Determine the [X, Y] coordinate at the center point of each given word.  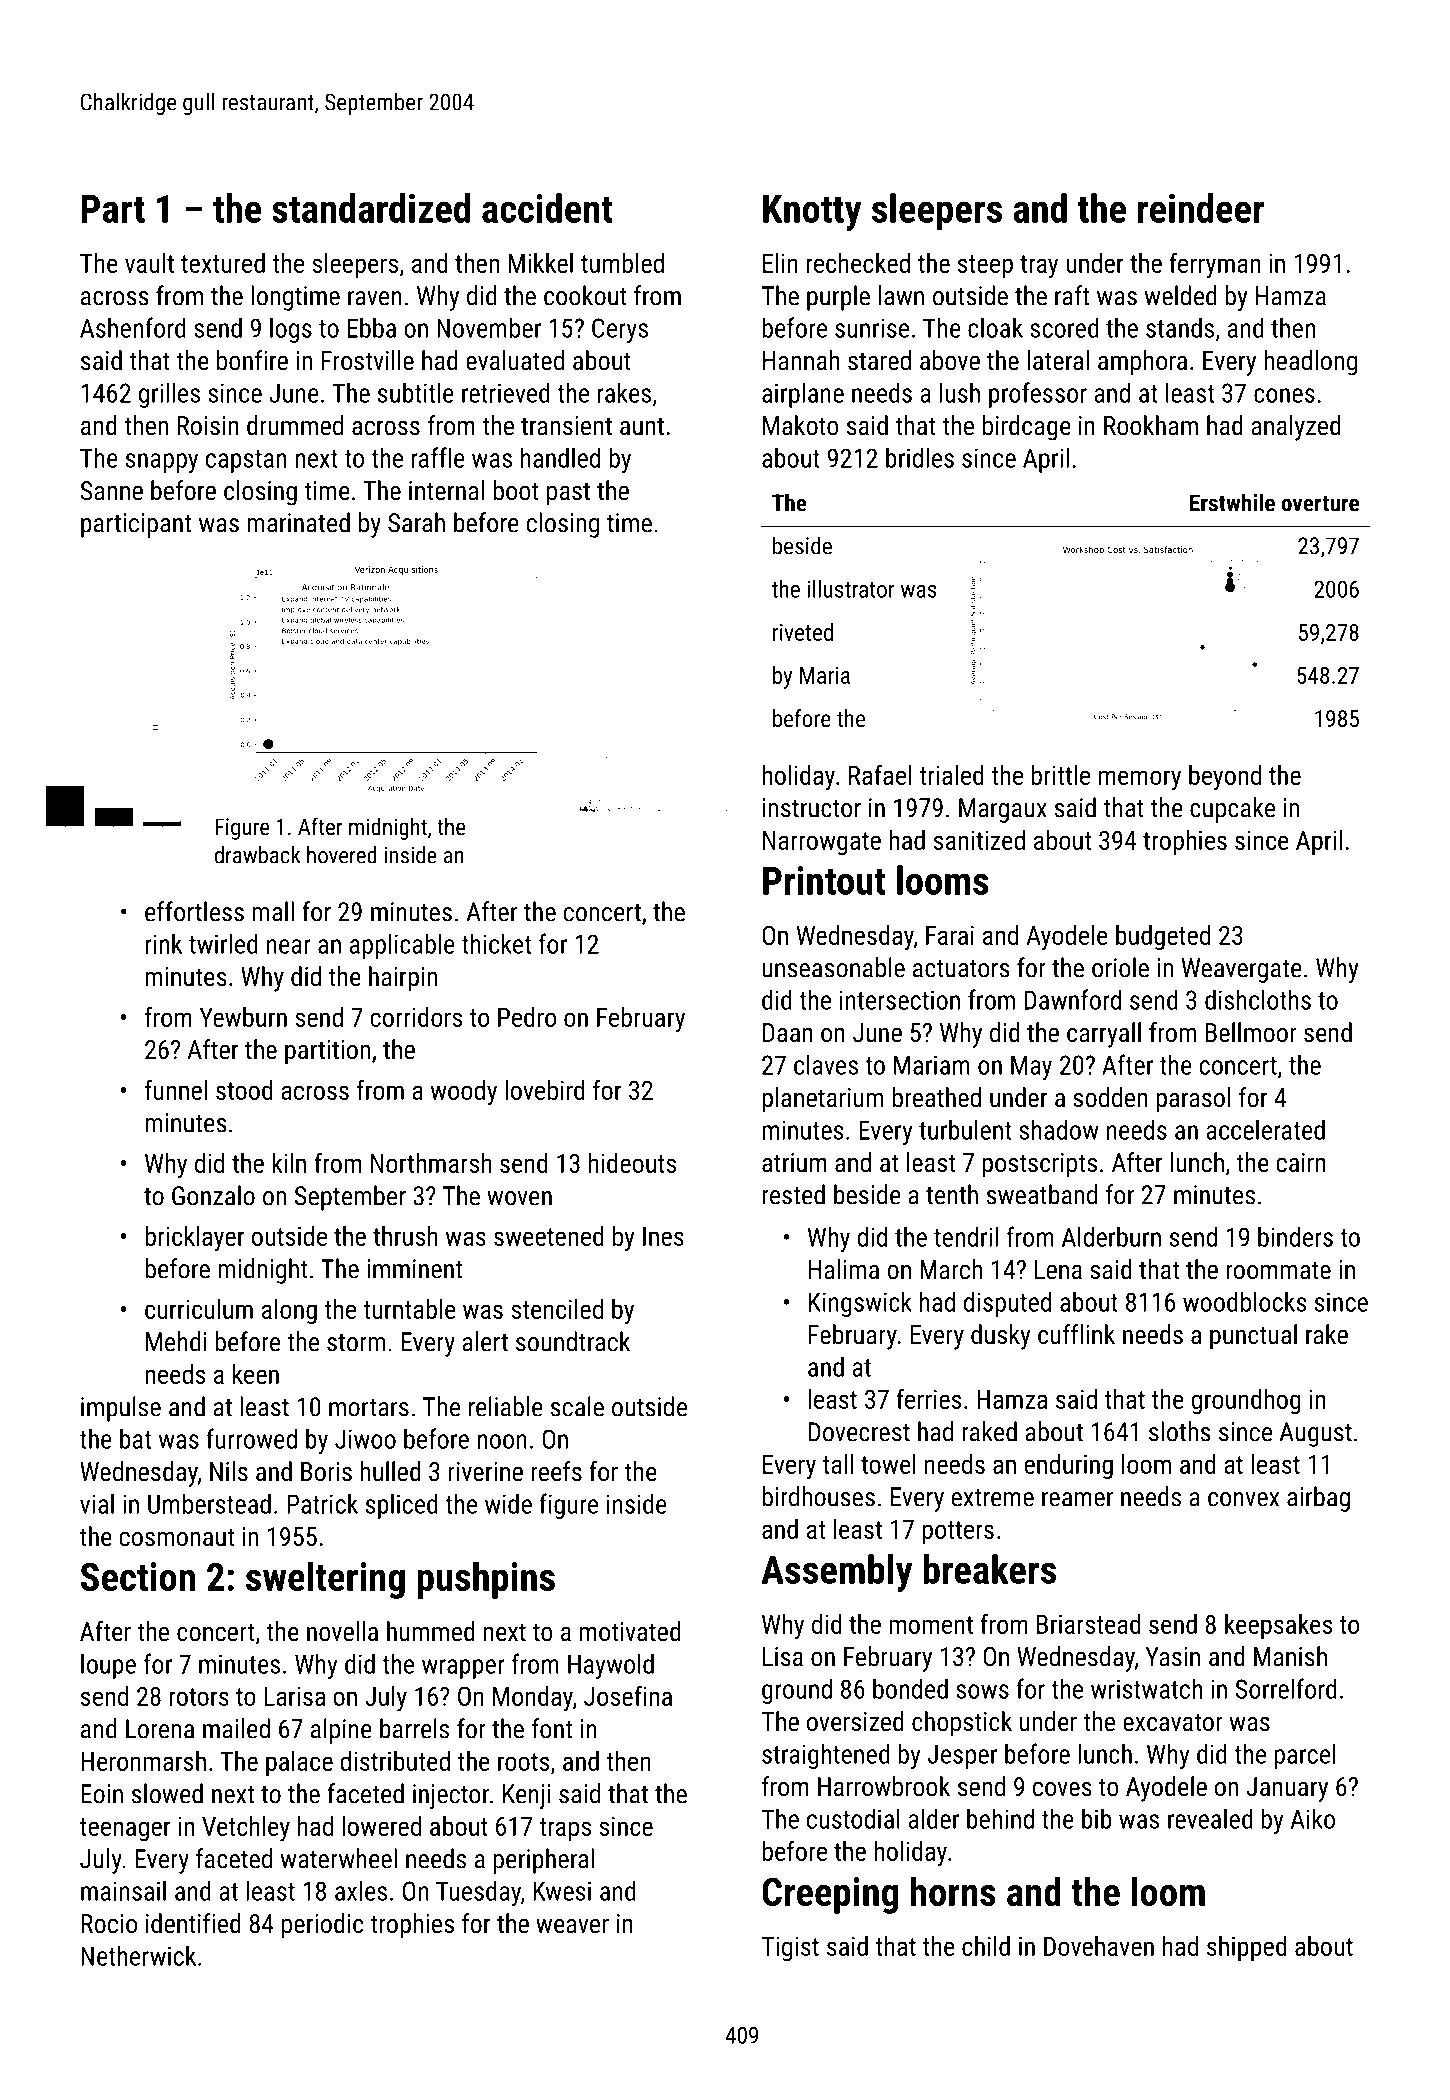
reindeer [1201, 208]
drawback [257, 855]
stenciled [557, 1309]
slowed [167, 1793]
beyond [1225, 778]
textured [223, 263]
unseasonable [833, 967]
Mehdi [176, 1341]
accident [547, 208]
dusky [1001, 1337]
